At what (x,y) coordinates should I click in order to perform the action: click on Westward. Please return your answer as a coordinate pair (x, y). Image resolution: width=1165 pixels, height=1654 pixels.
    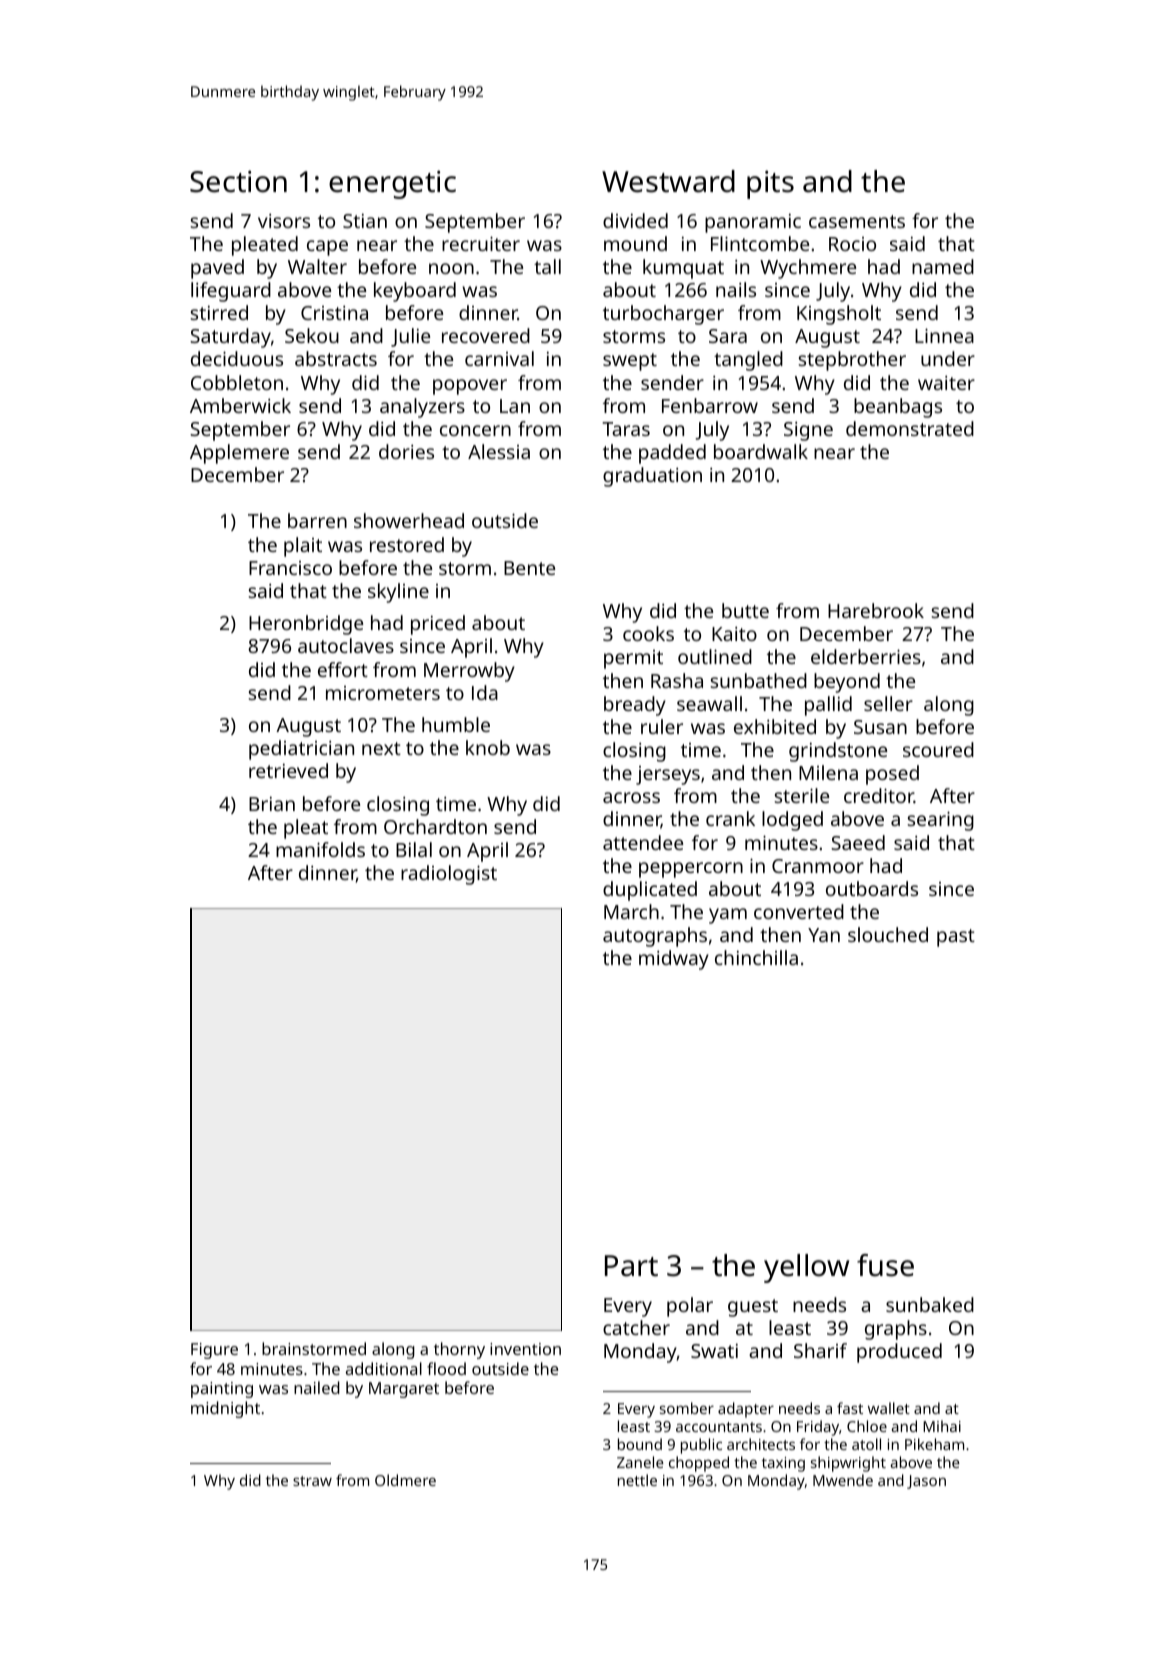
    Looking at the image, I should click on (668, 181).
